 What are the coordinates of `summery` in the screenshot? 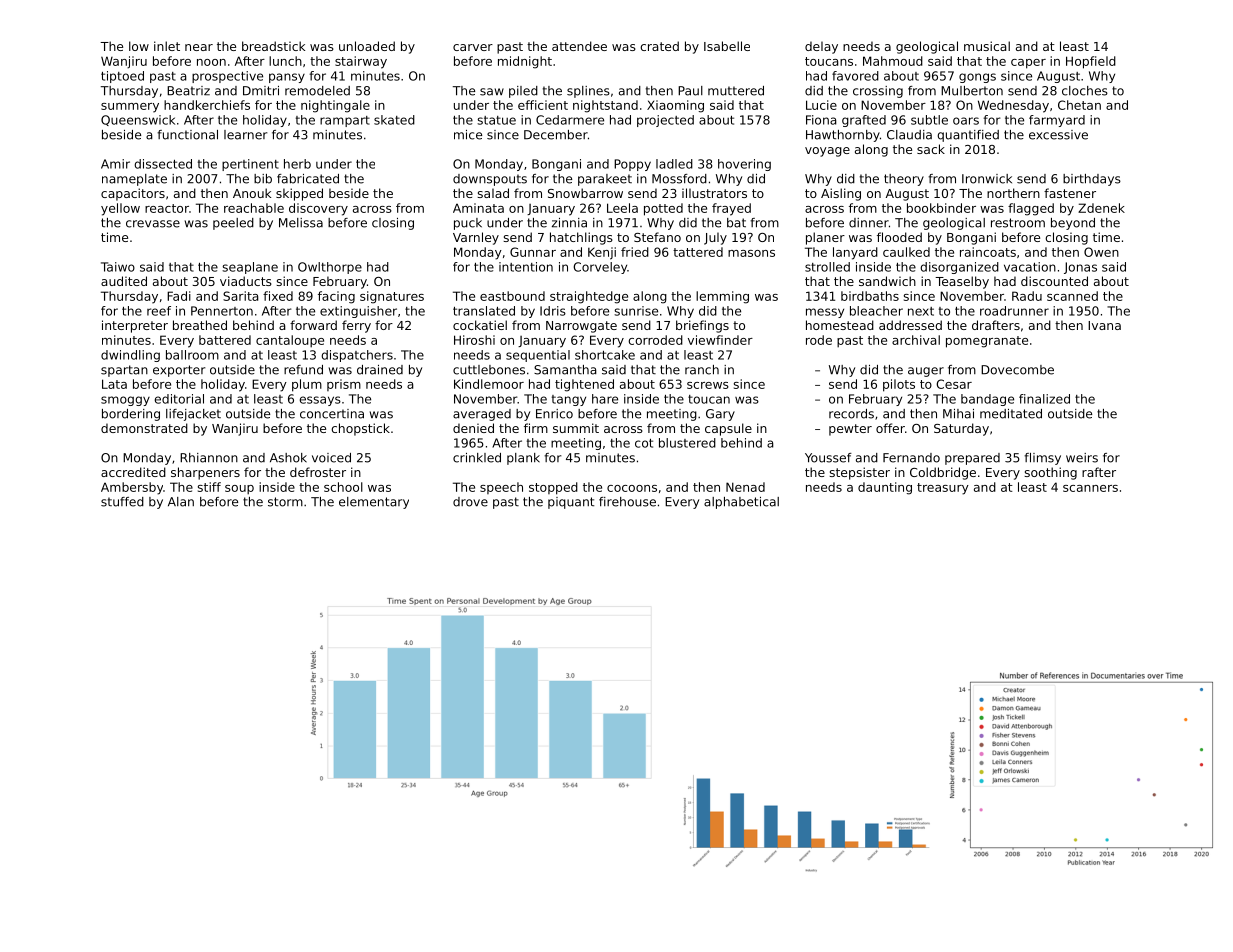 It's located at (130, 108).
